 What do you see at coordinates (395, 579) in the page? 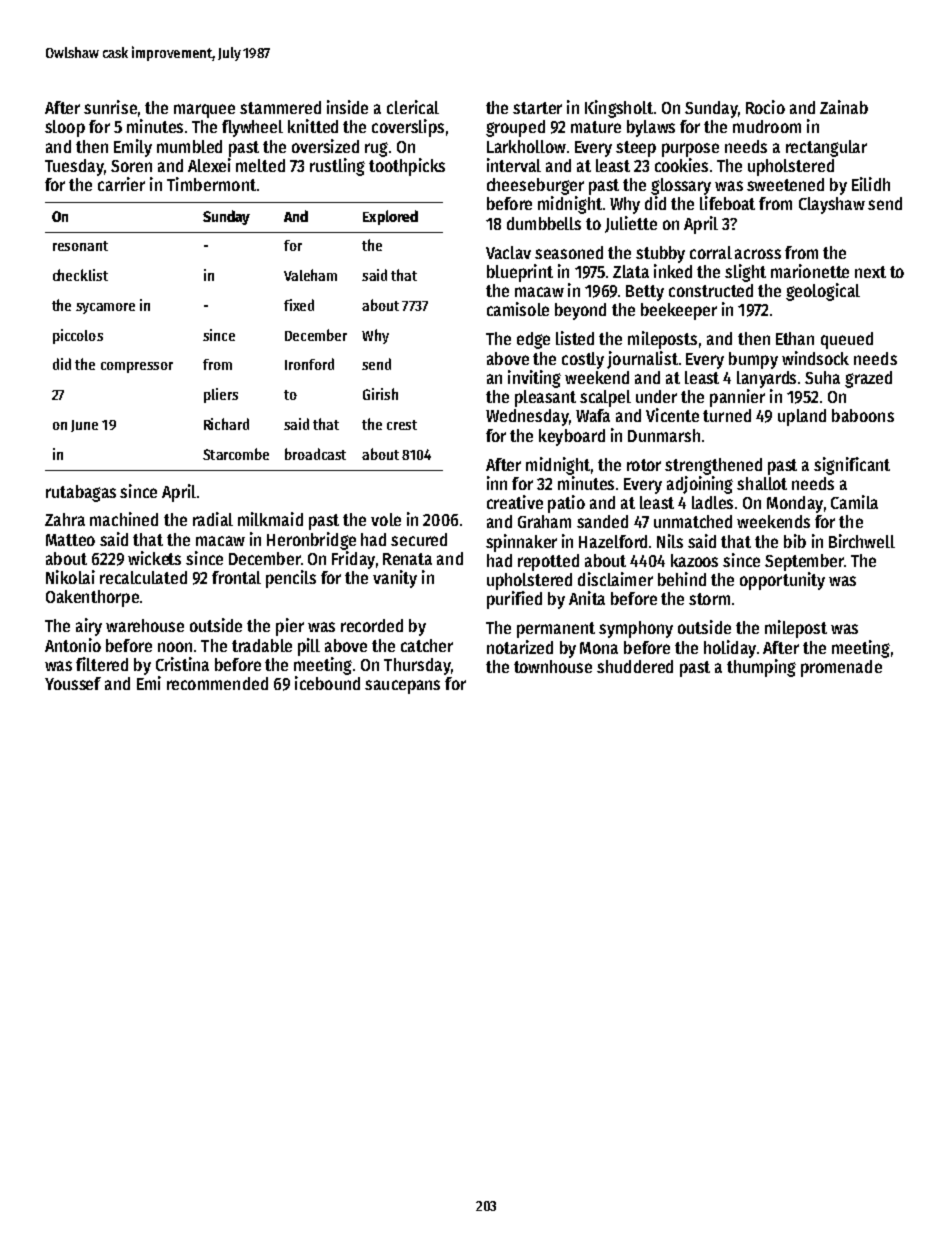
I see `vanity` at bounding box center [395, 579].
